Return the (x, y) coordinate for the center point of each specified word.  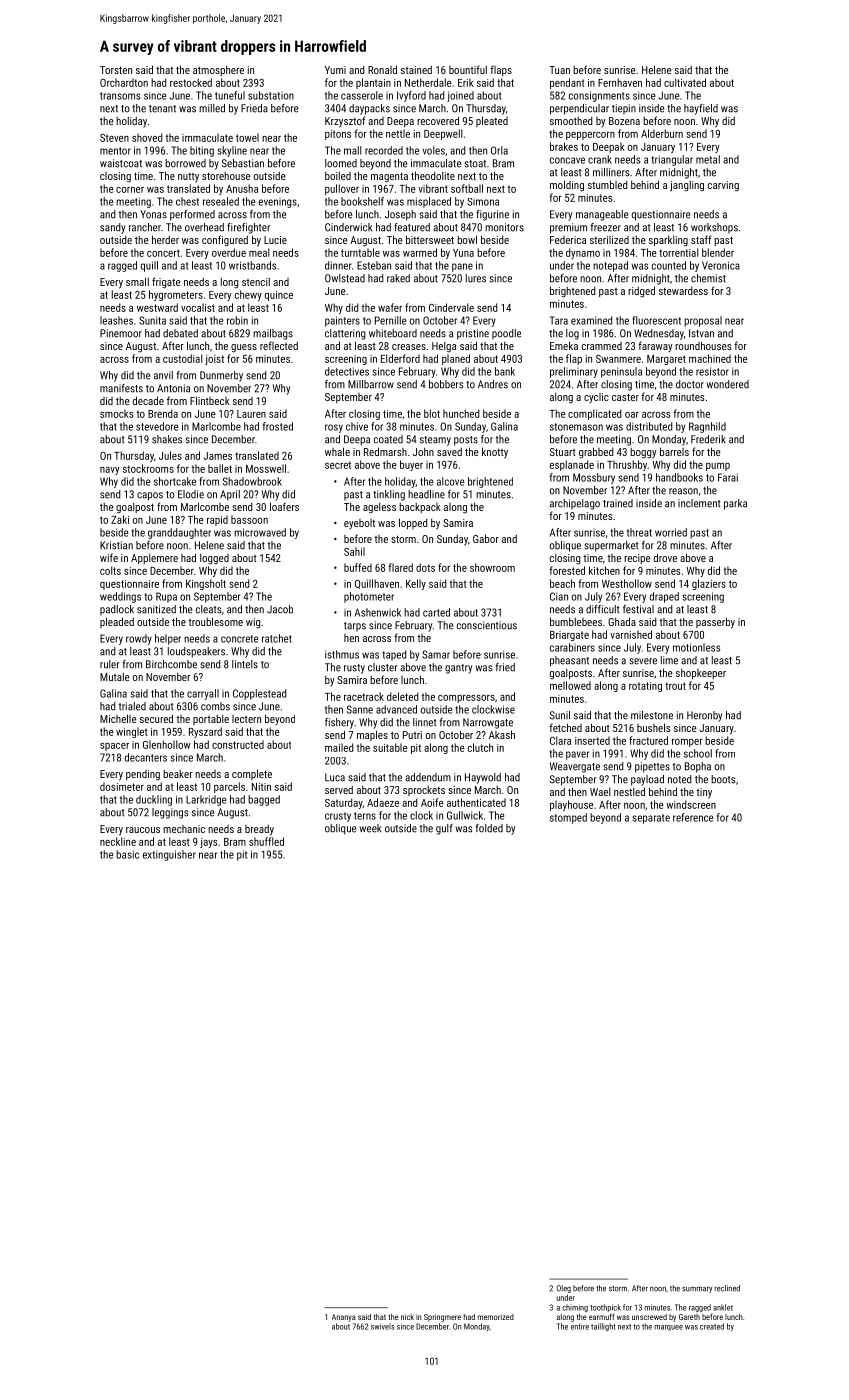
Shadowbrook (252, 481)
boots (723, 779)
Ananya (343, 1318)
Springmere (442, 1318)
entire (580, 1326)
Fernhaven (620, 82)
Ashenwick (378, 612)
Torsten (116, 70)
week (370, 828)
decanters (146, 757)
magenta (389, 177)
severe (643, 661)
